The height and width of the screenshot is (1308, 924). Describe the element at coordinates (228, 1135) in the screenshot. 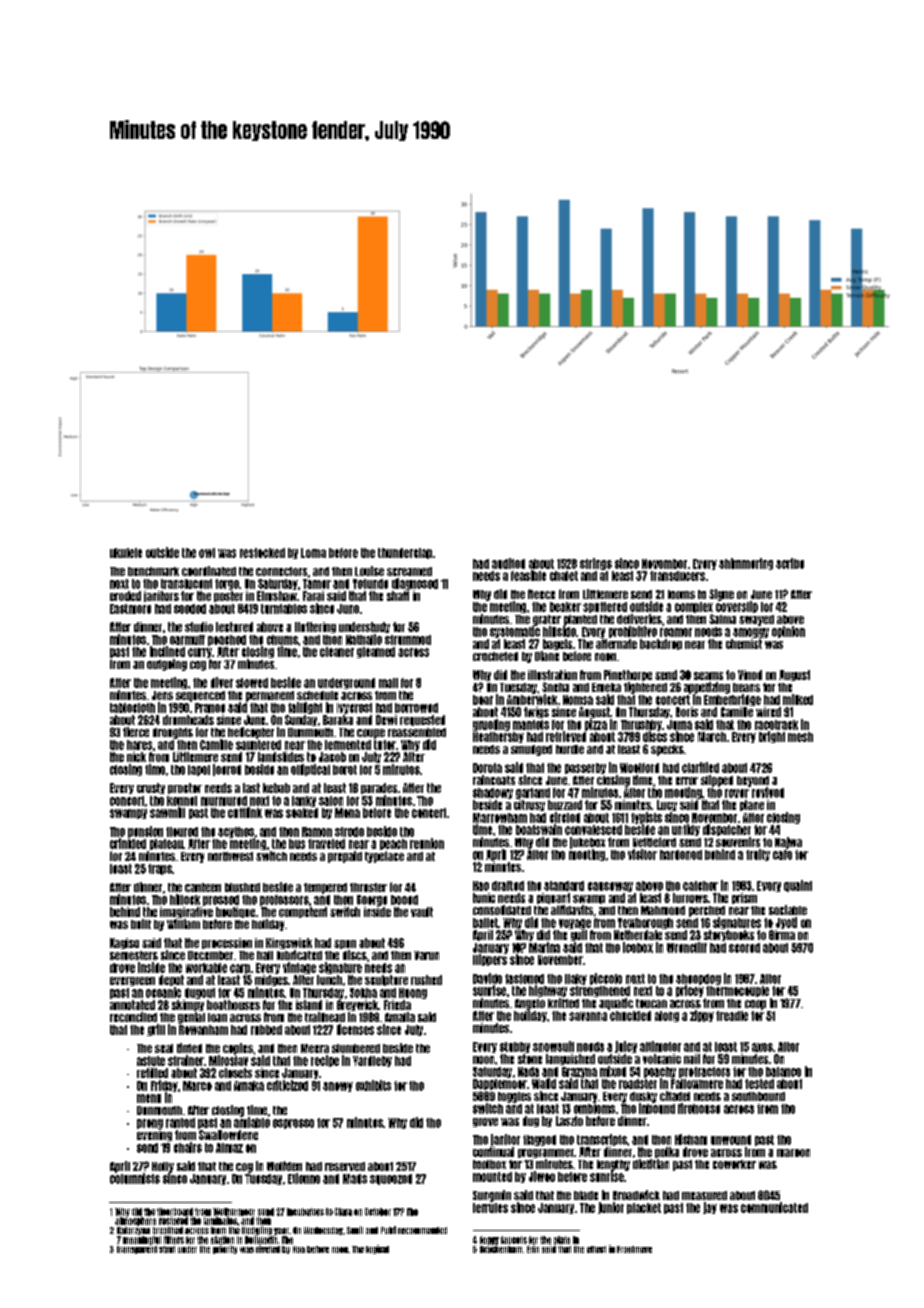

I see `Swallowdene` at that location.
